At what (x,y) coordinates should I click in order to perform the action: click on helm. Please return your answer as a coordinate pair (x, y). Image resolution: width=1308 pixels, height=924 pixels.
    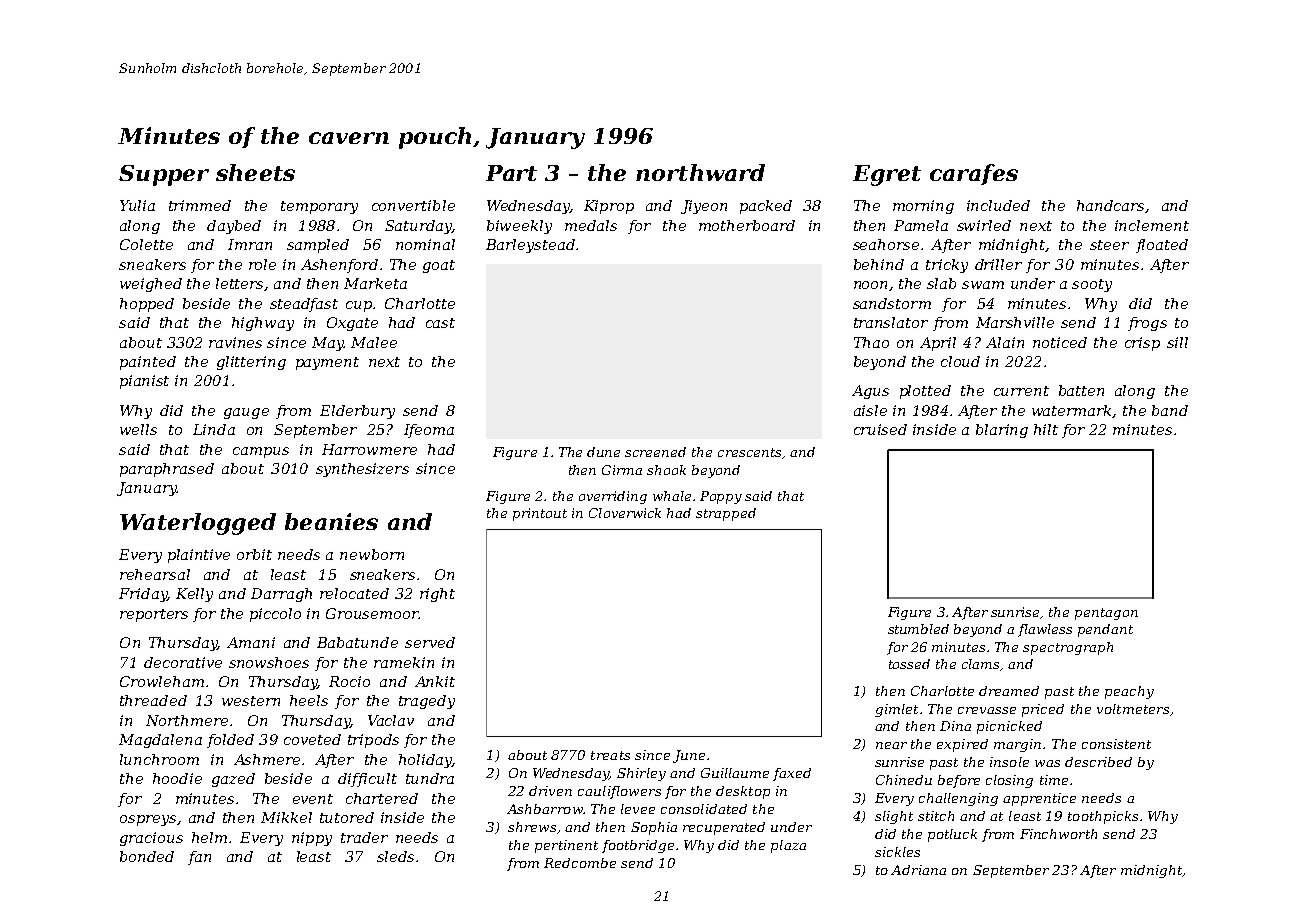
    Looking at the image, I should click on (209, 837).
